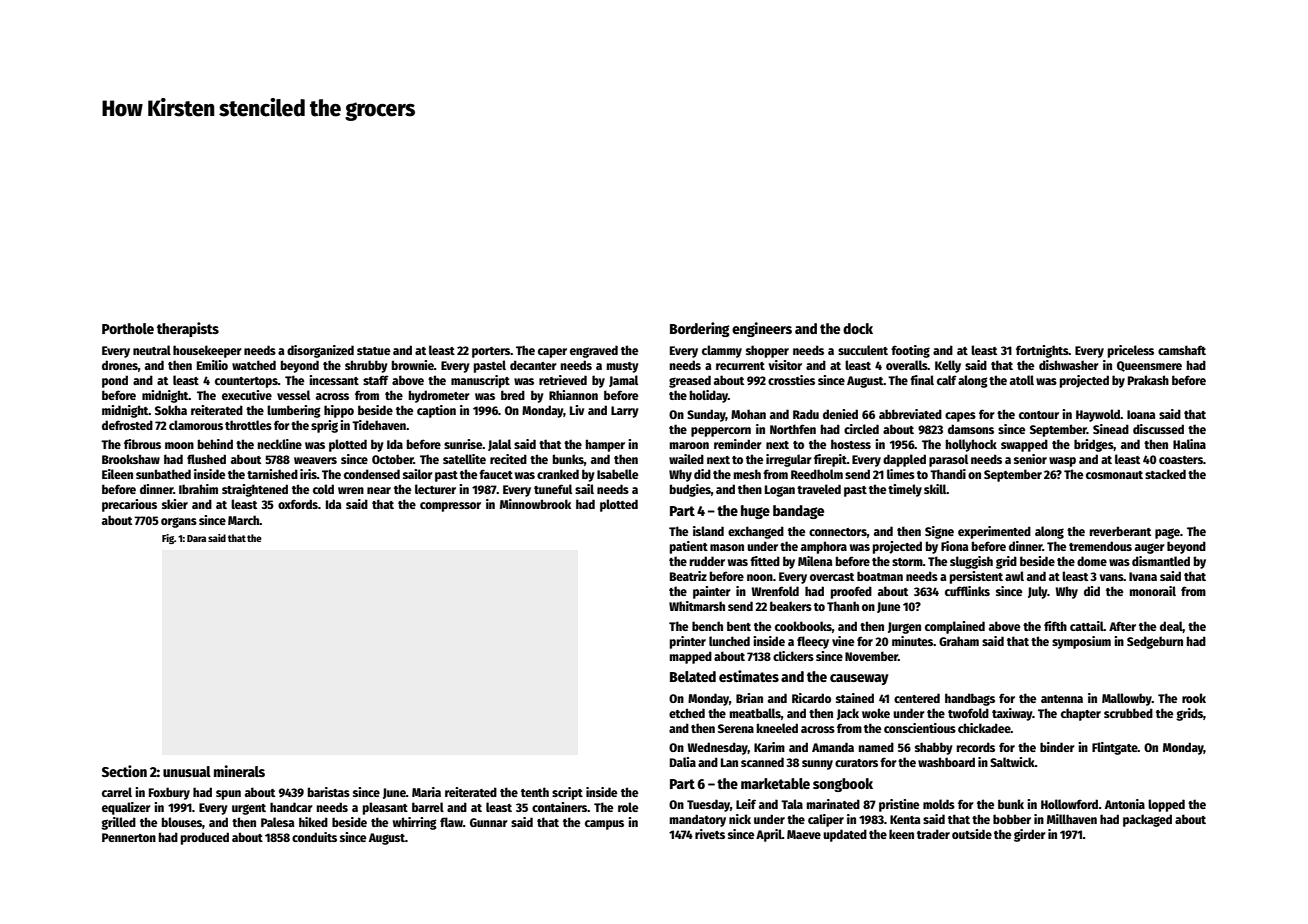  Describe the element at coordinates (717, 748) in the page. I see `Wednesday` at that location.
